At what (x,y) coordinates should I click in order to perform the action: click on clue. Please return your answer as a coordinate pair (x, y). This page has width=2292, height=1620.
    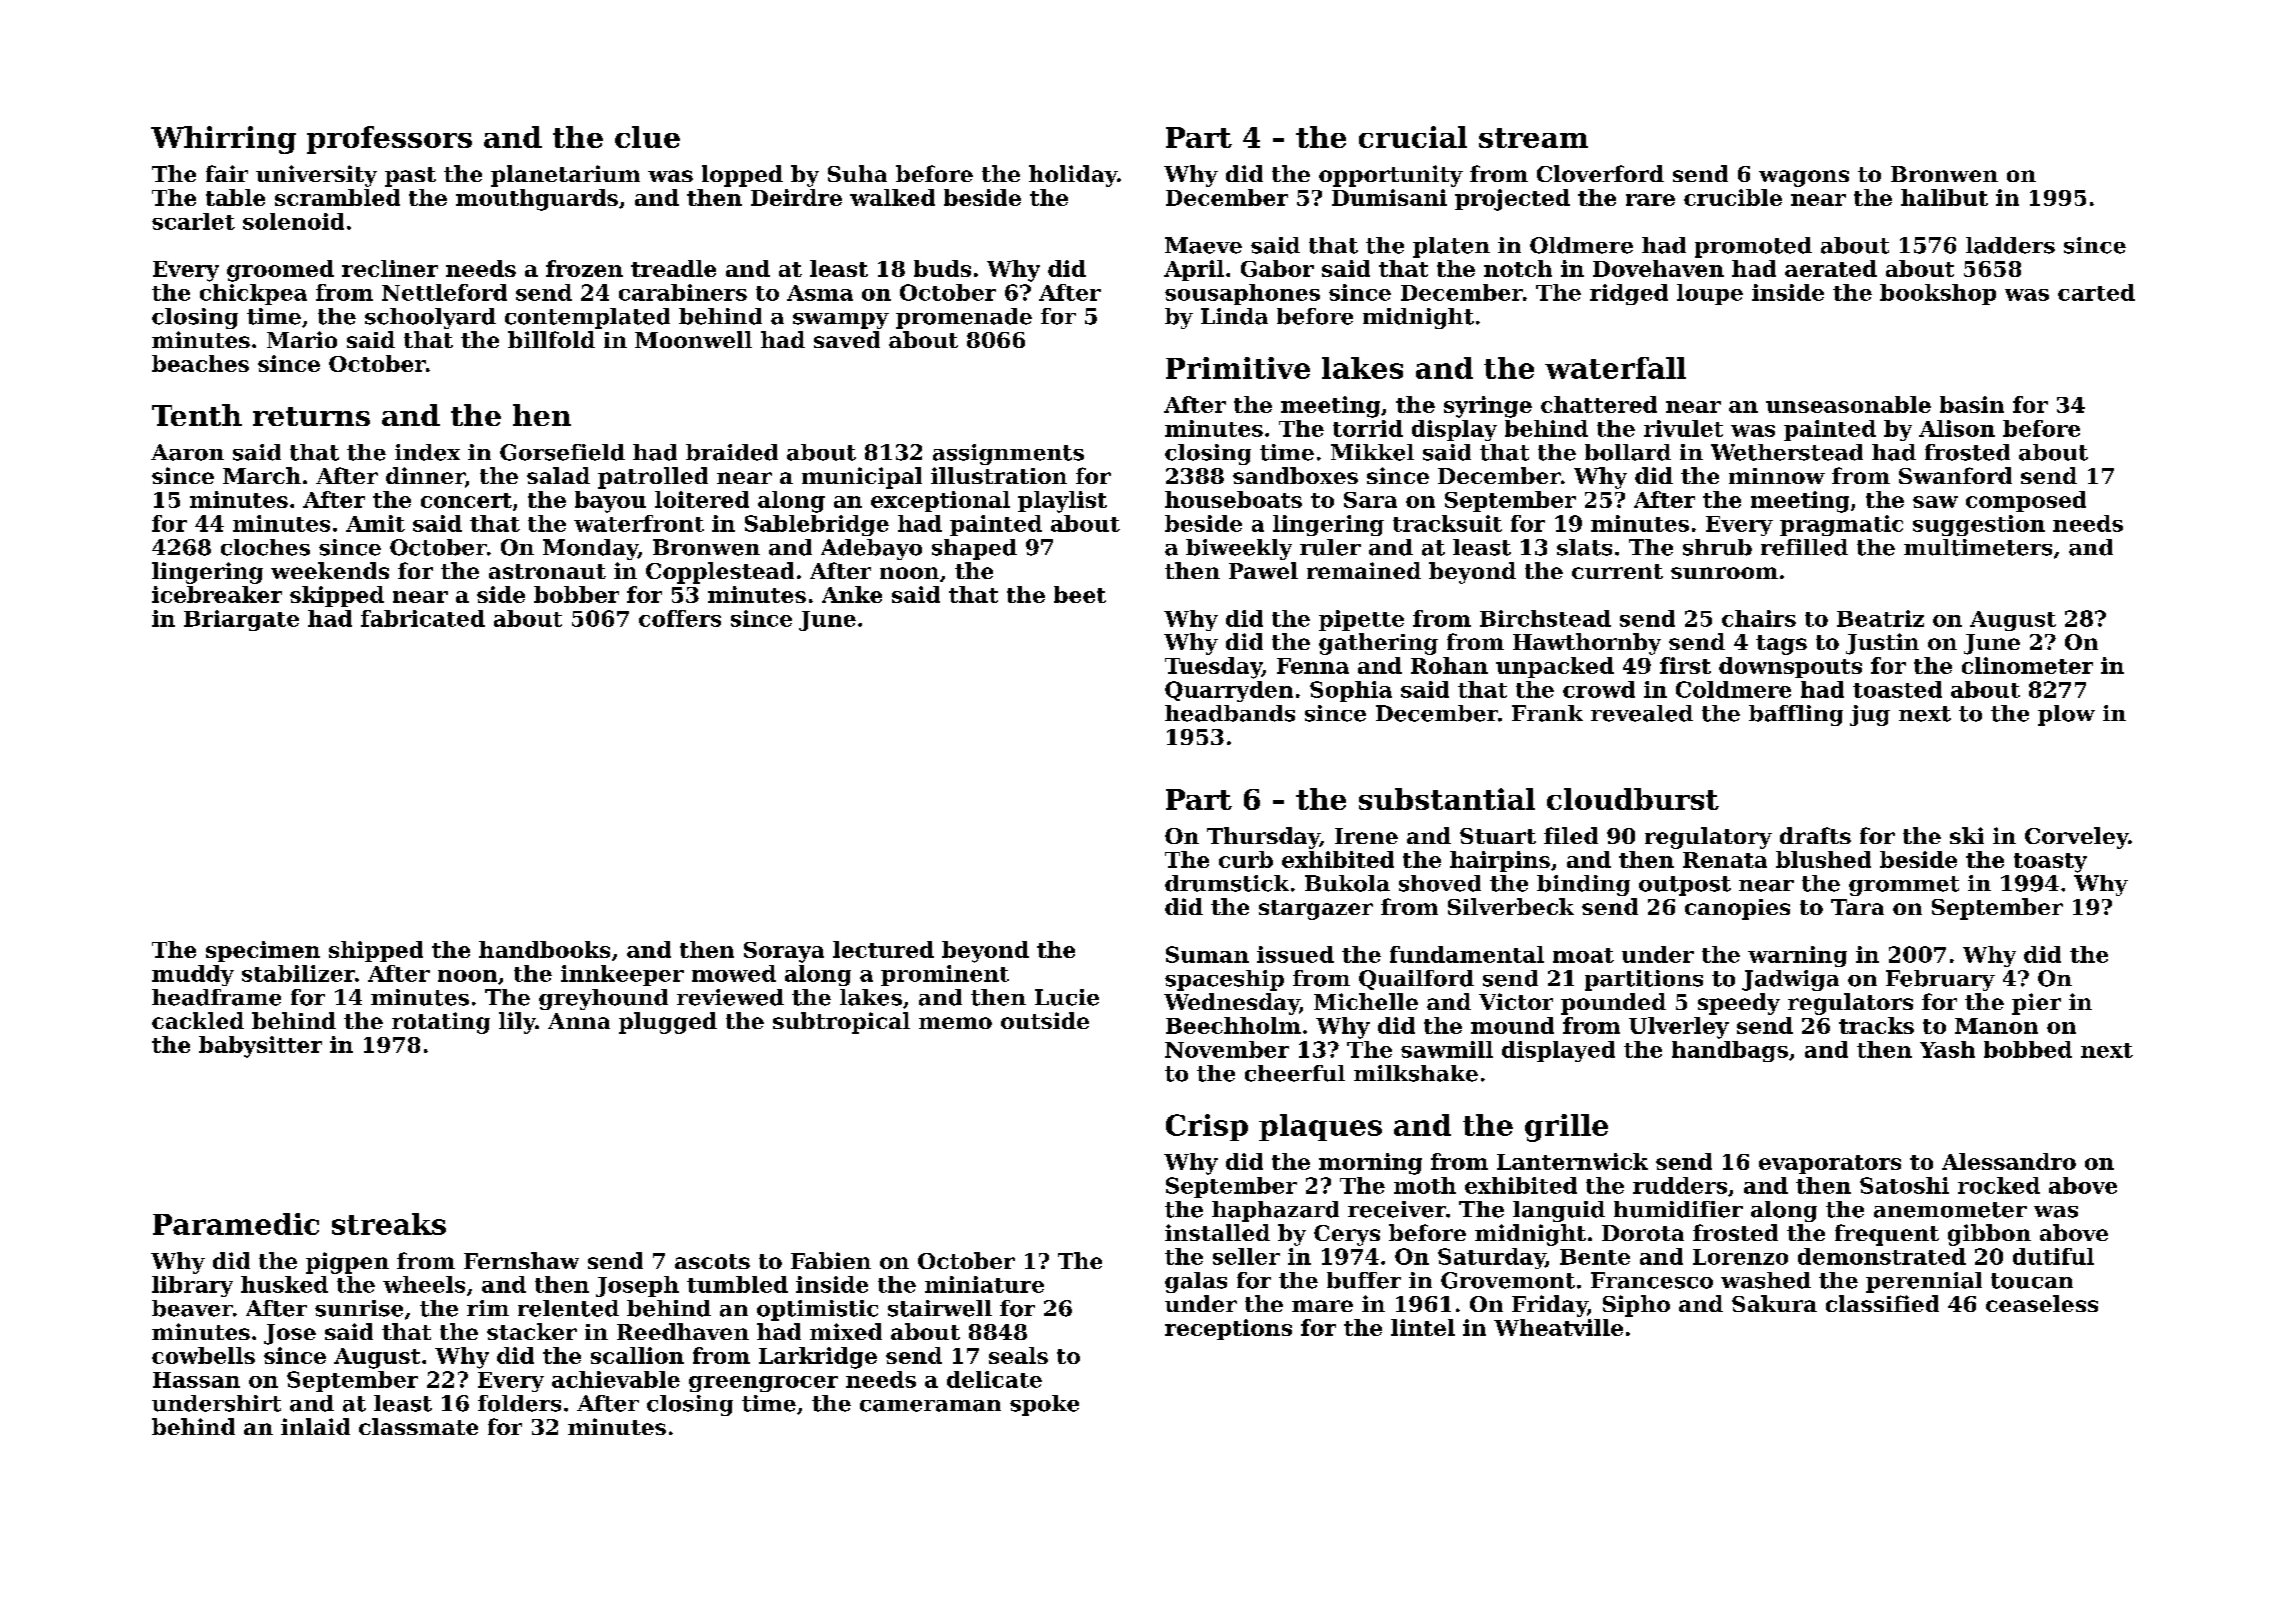
    Looking at the image, I should click on (647, 137).
